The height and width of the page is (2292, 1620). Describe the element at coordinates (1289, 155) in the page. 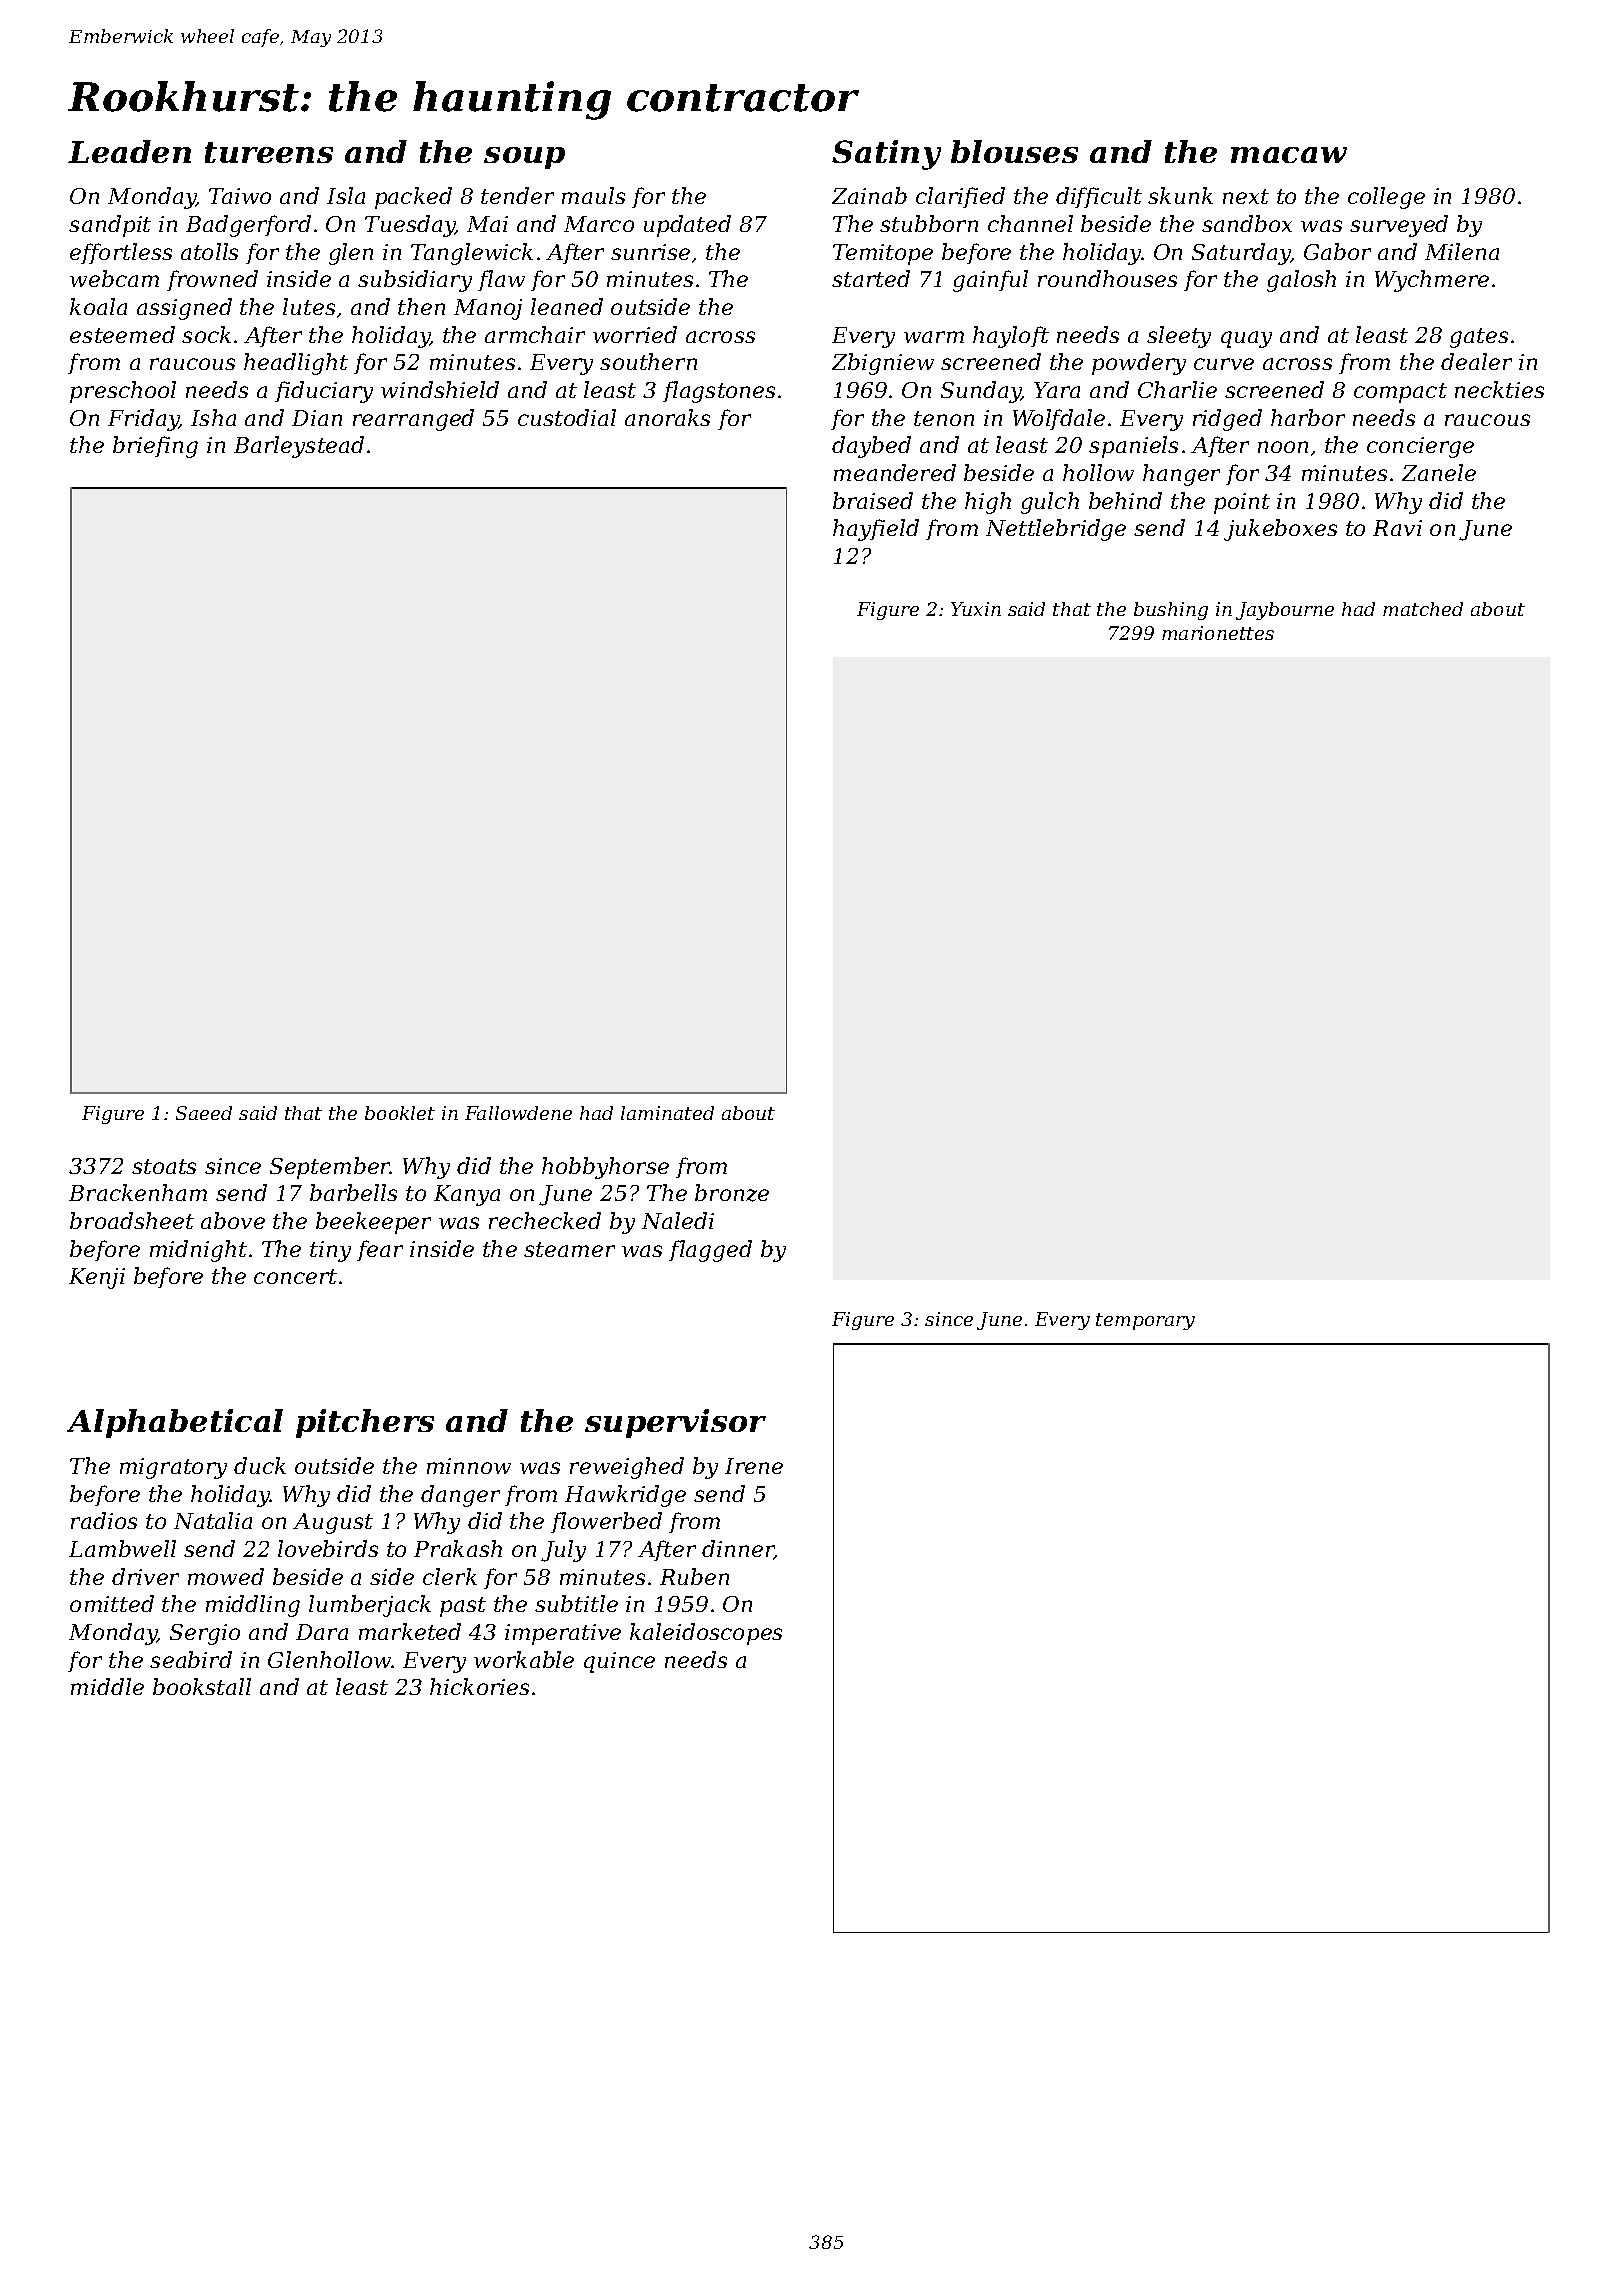

I see `macaw` at that location.
